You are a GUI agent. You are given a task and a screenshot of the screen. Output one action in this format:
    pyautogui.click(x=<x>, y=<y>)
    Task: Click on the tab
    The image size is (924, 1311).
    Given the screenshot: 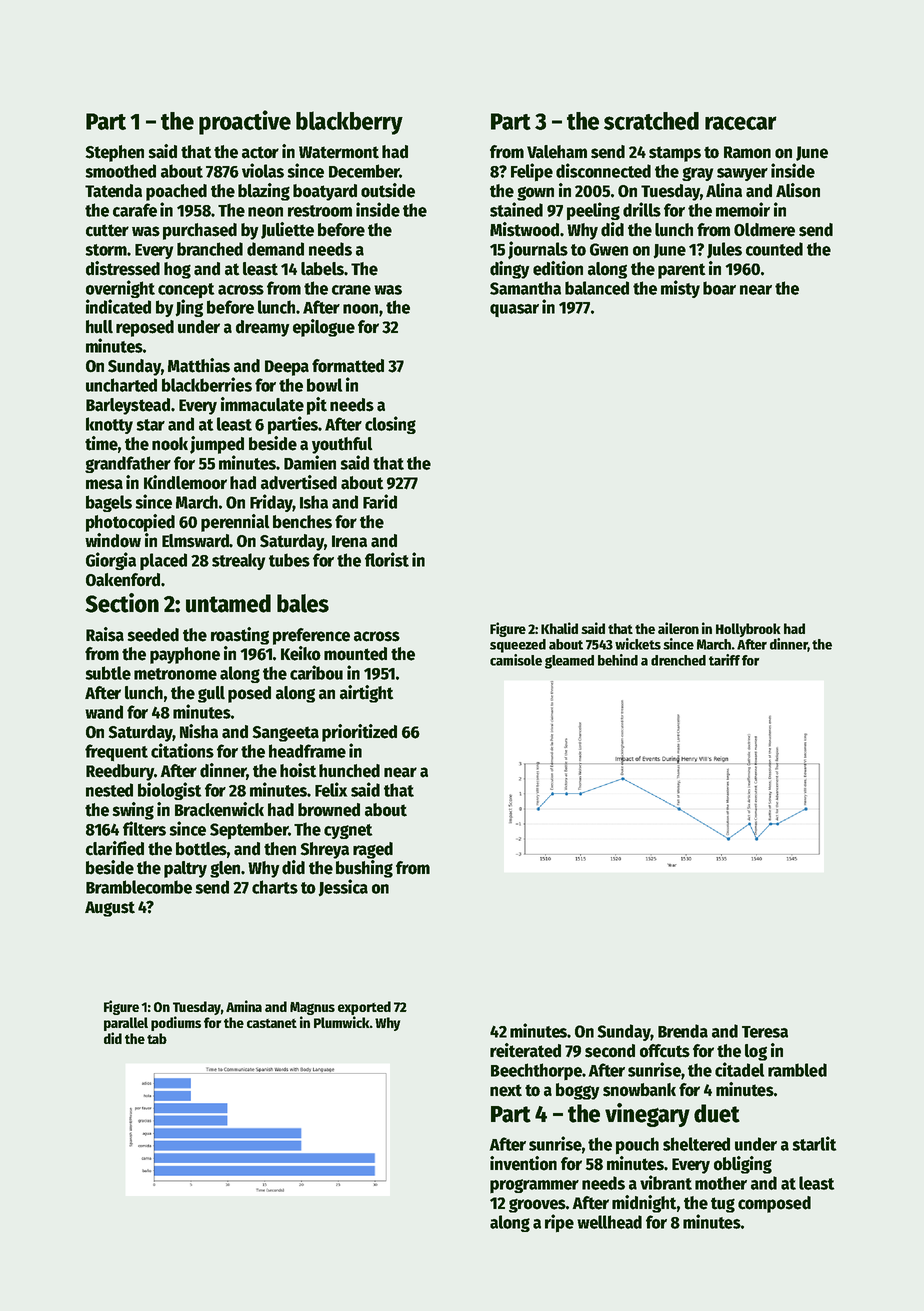 What is the action you would take?
    pyautogui.click(x=157, y=1038)
